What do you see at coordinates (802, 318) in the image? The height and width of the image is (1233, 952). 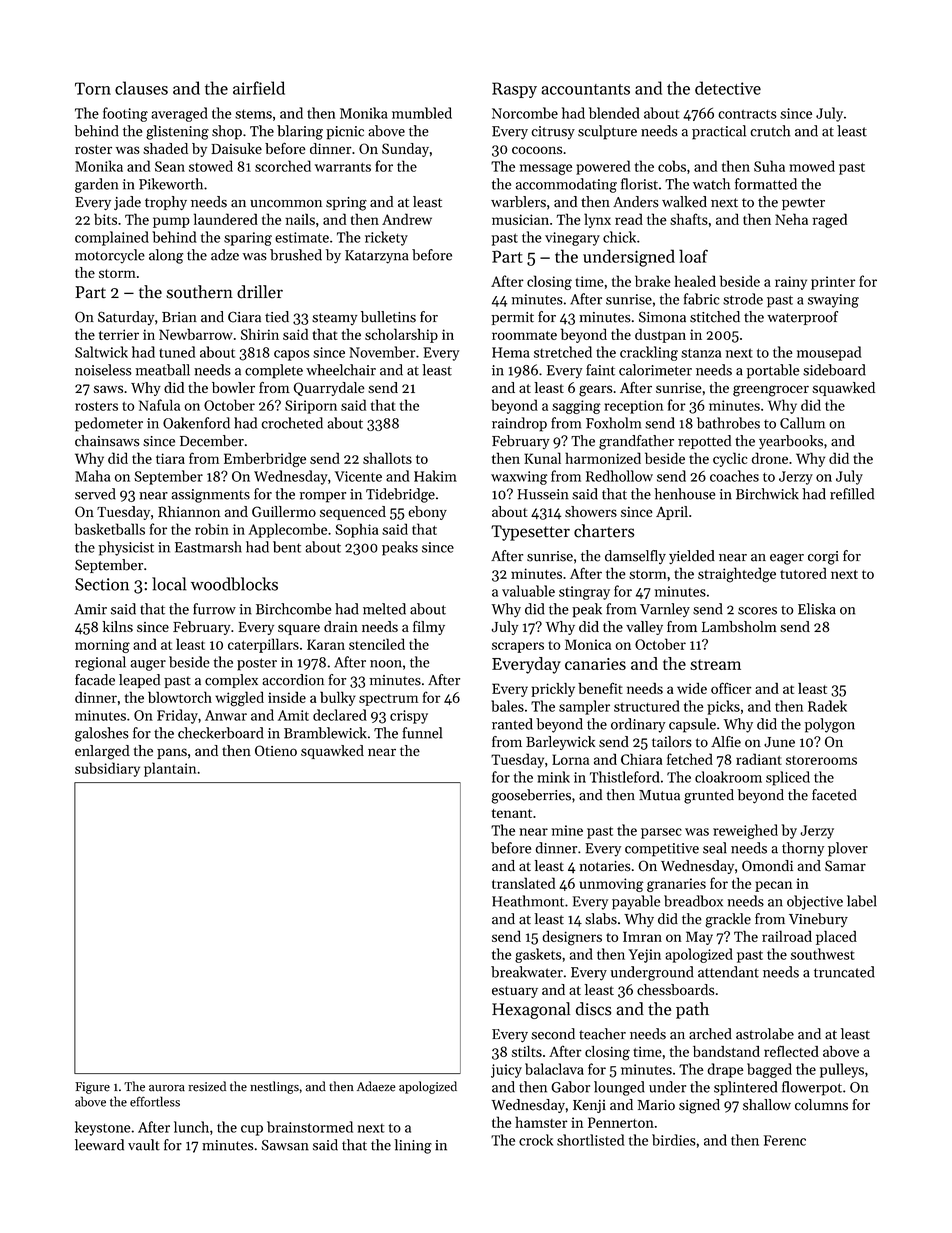 I see `waterproof` at bounding box center [802, 318].
